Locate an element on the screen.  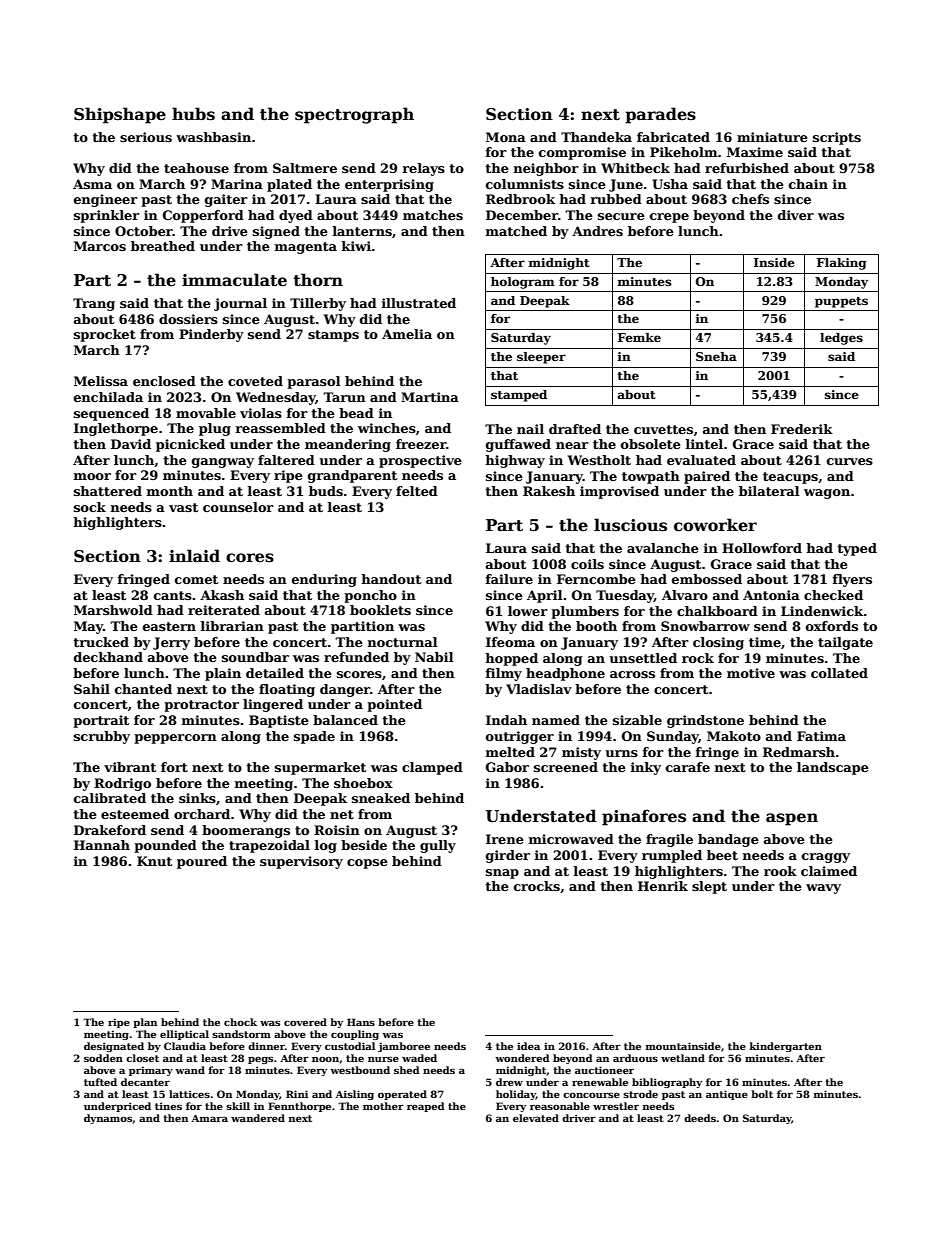
Makoto is located at coordinates (734, 736).
